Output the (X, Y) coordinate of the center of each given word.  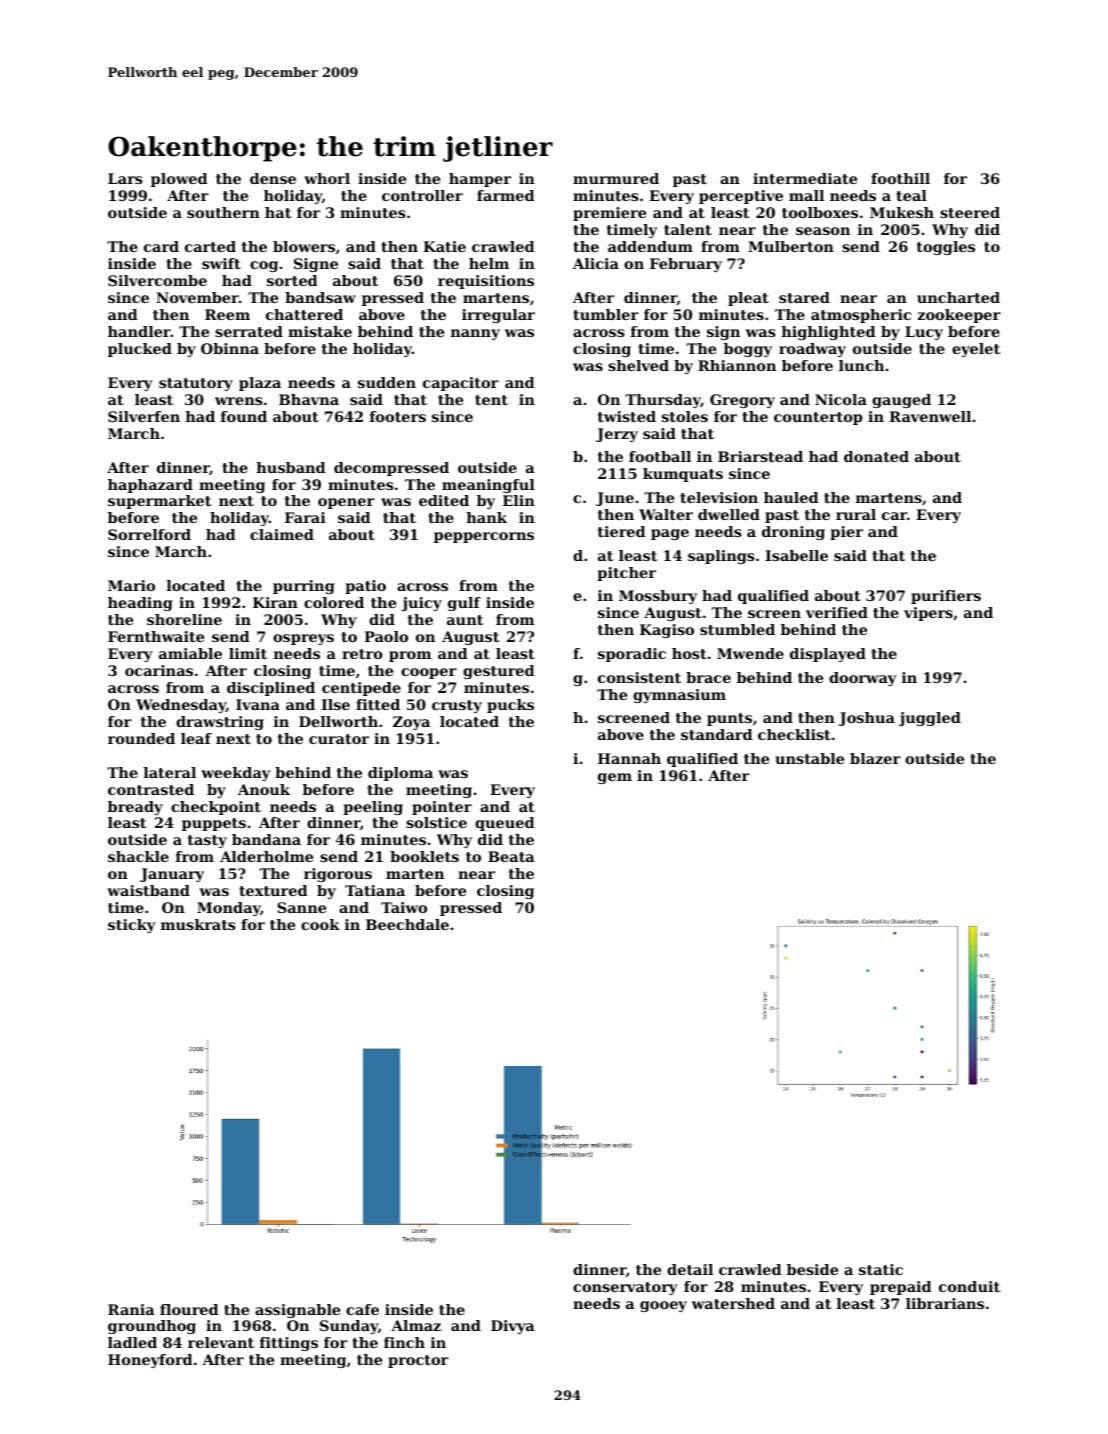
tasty (207, 841)
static (881, 1269)
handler (139, 331)
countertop (818, 418)
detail (690, 1269)
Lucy (924, 333)
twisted (627, 416)
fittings (289, 1344)
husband (291, 467)
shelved (638, 365)
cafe (362, 1309)
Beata (511, 856)
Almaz (416, 1325)
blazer (875, 758)
